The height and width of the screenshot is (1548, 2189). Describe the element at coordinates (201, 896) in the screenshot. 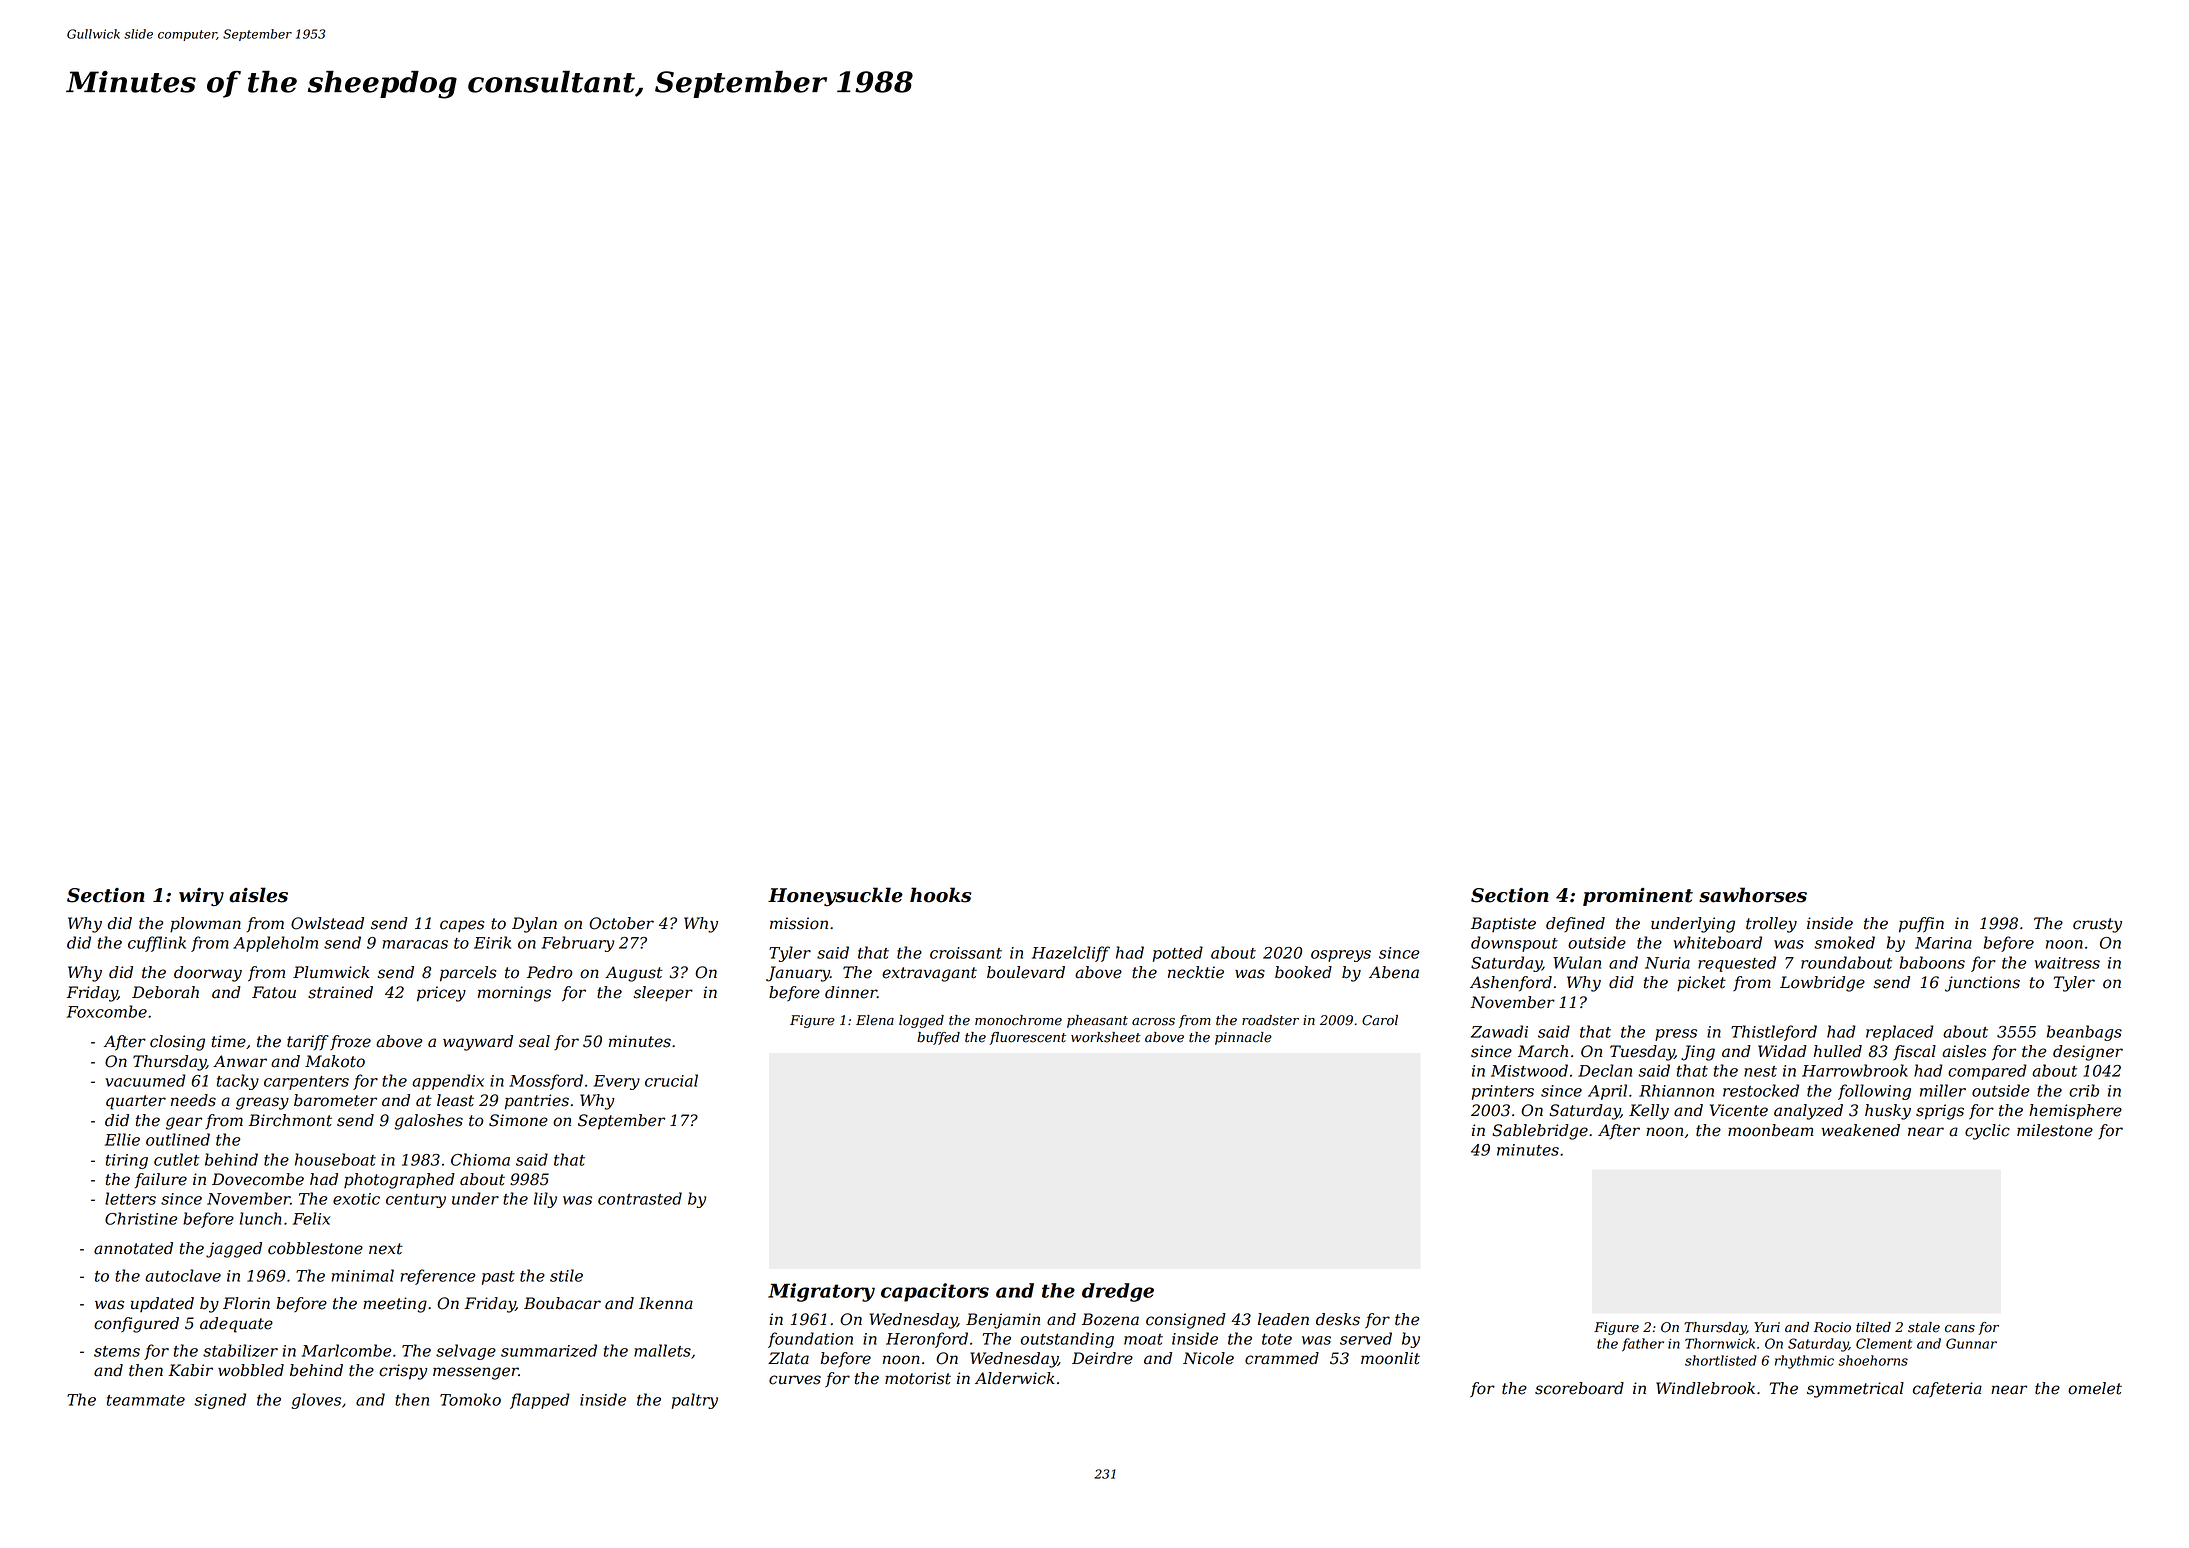

I see `wiry` at that location.
